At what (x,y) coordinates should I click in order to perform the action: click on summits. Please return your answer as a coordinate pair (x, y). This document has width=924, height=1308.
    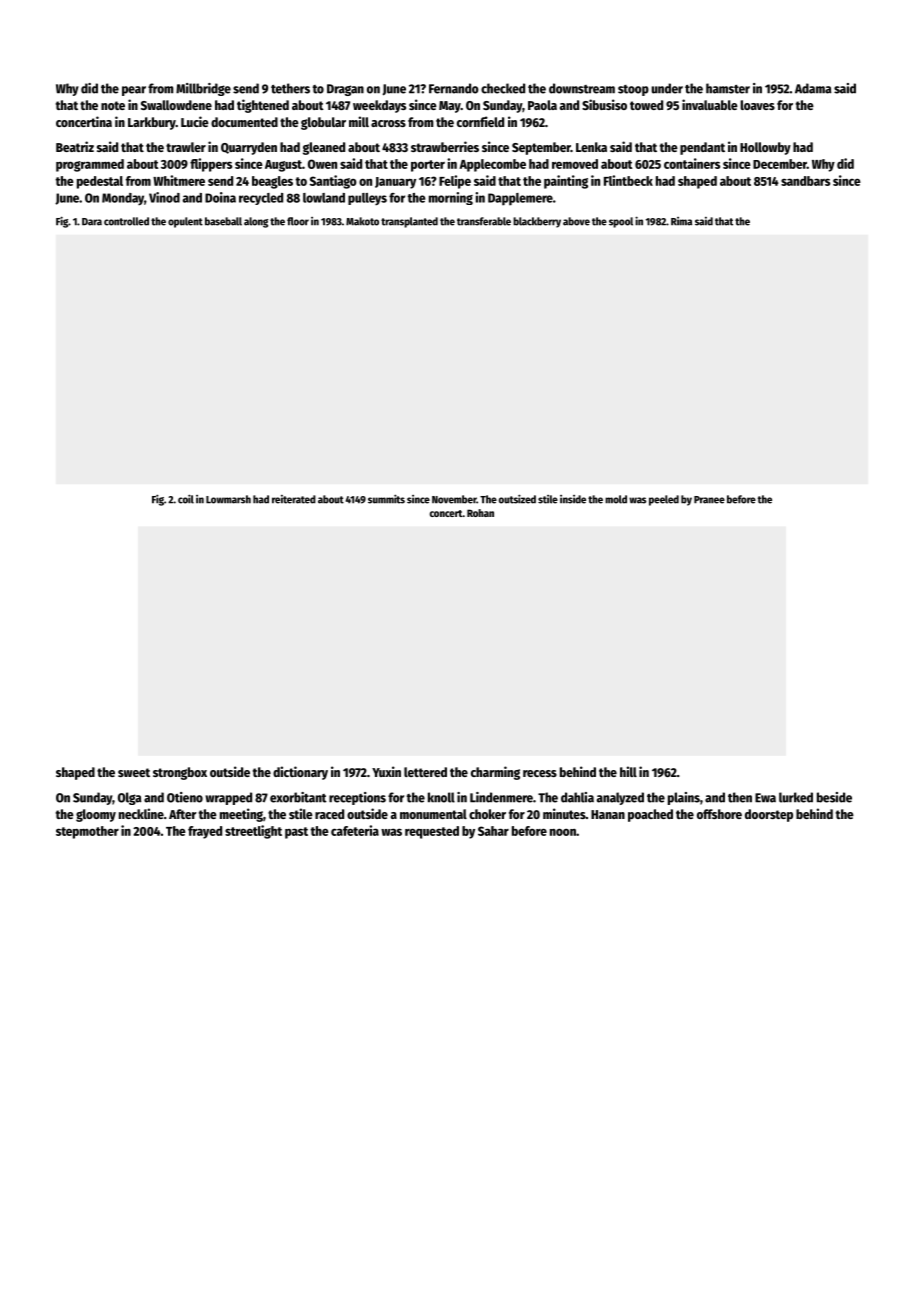
    Looking at the image, I should click on (386, 499).
